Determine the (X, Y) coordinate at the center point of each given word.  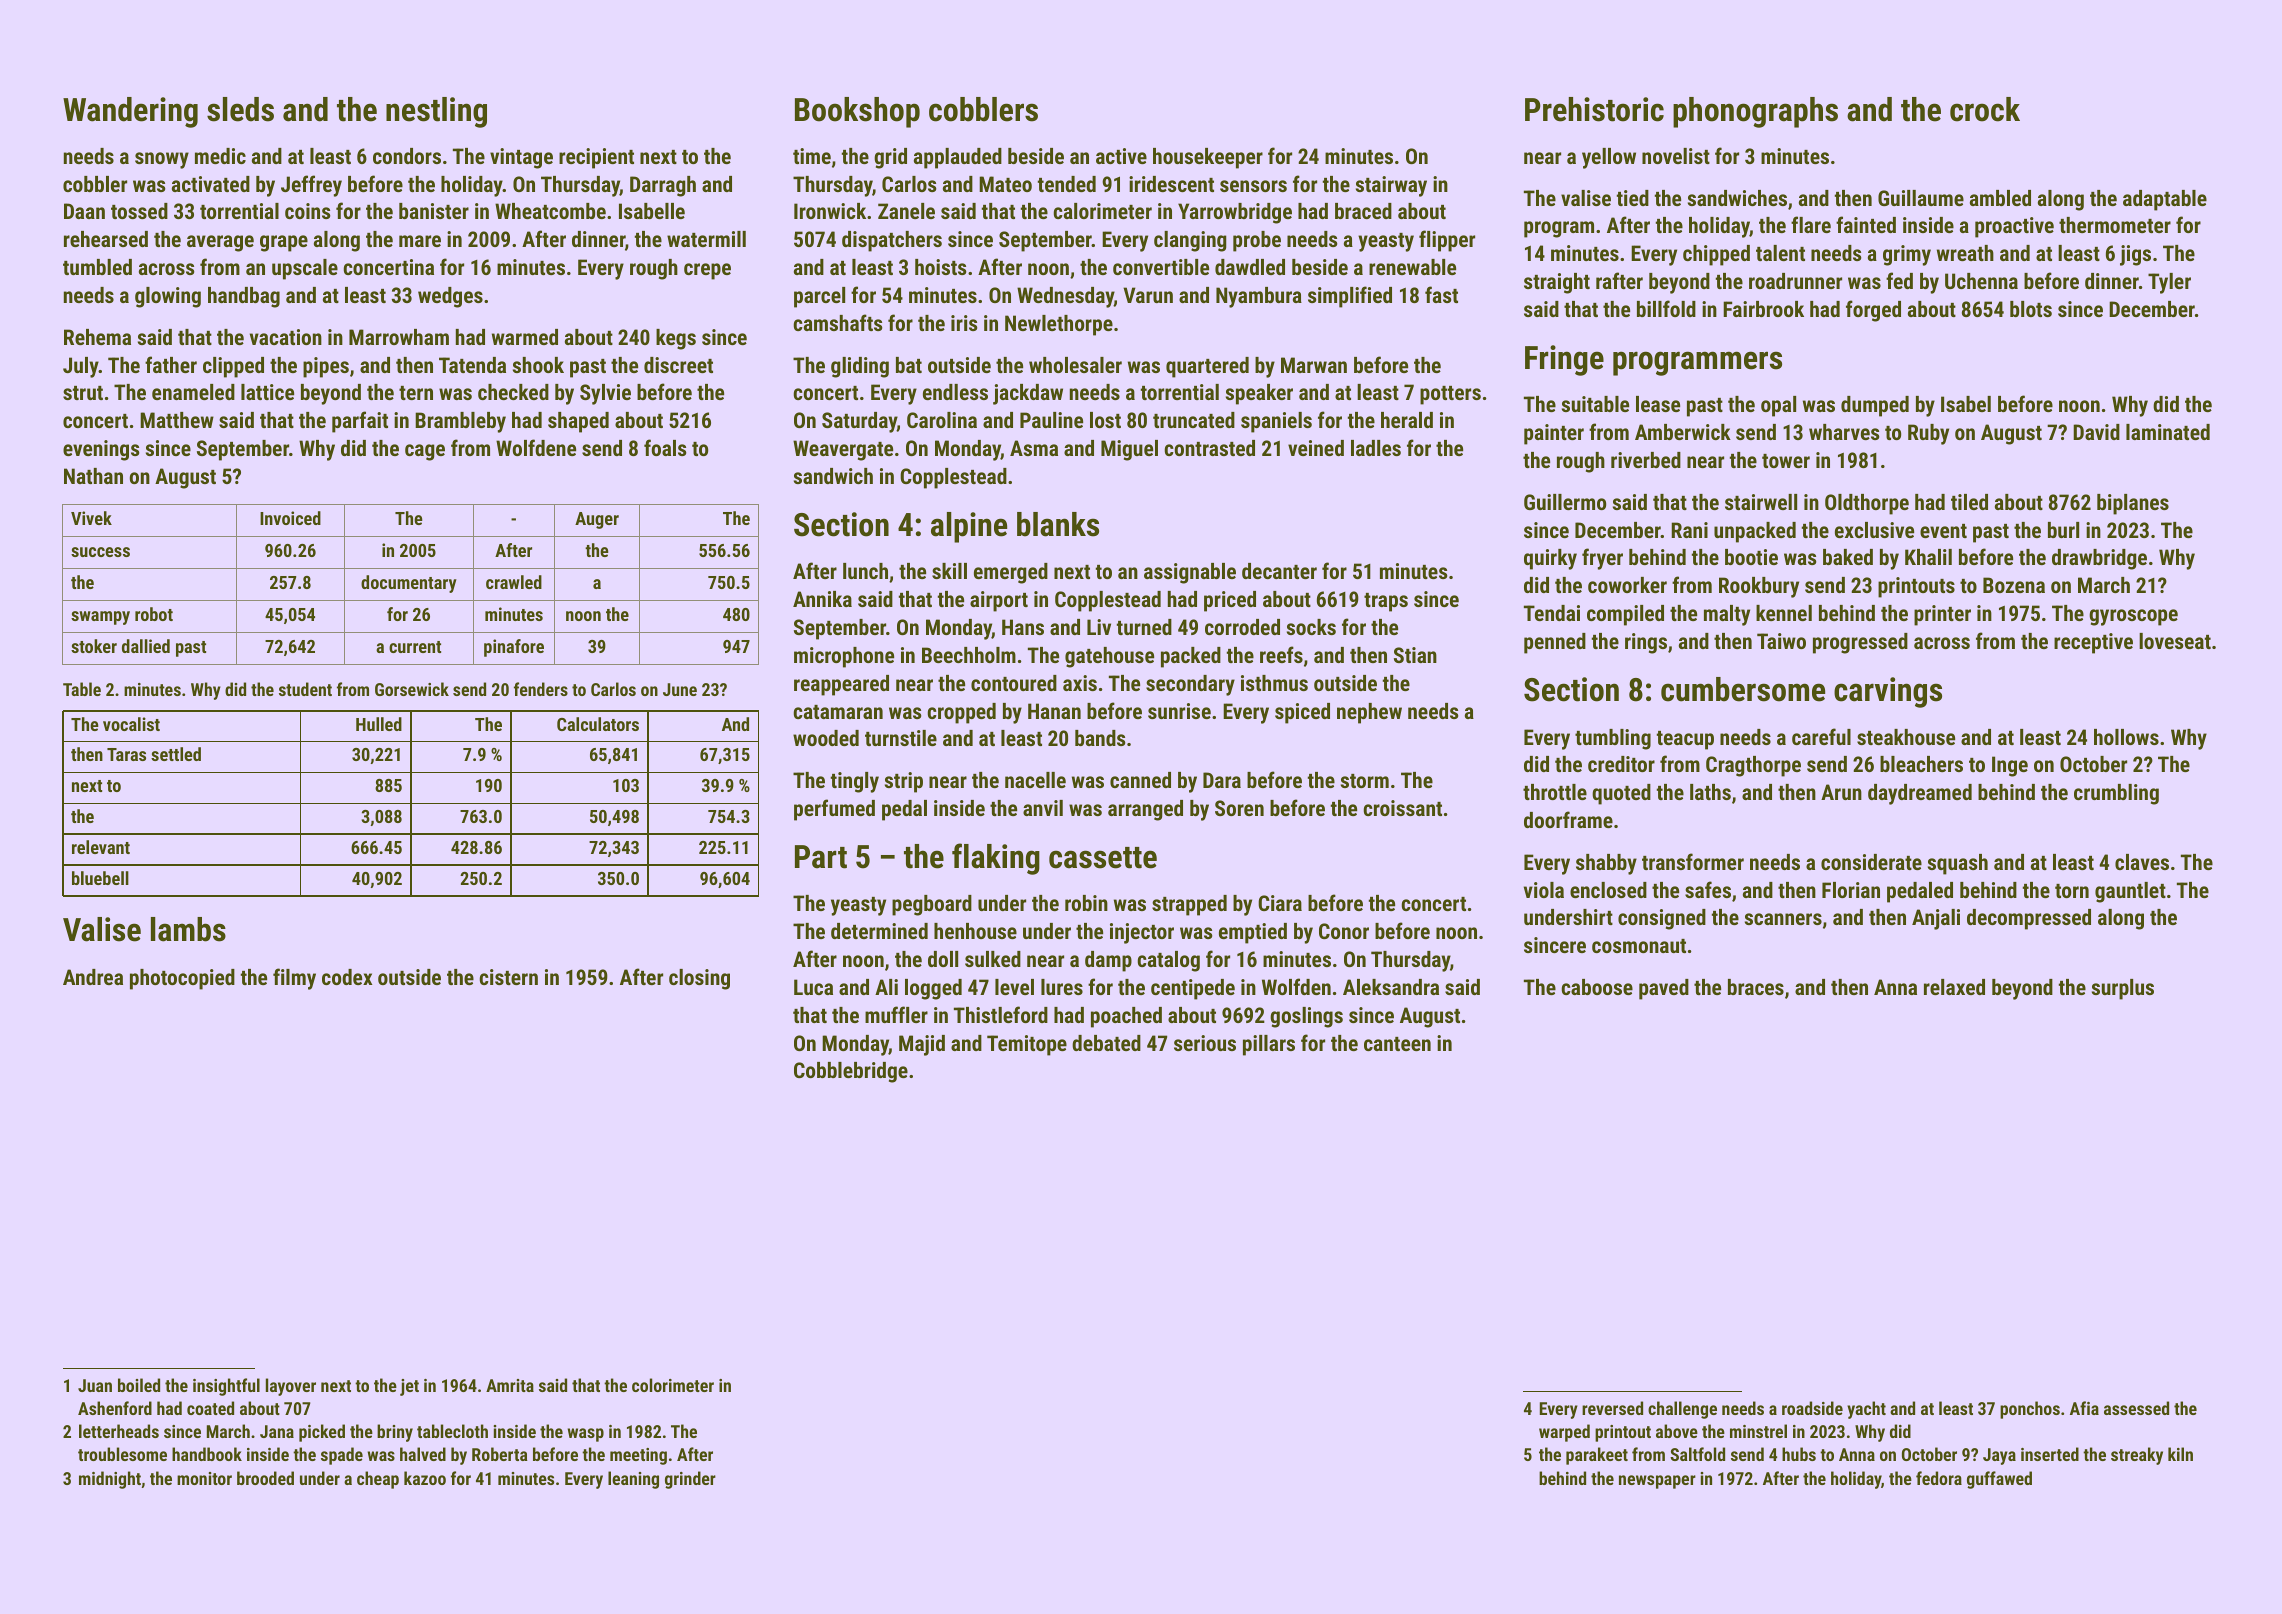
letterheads (119, 1431)
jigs (2135, 255)
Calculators (598, 724)
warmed (525, 337)
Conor (1344, 931)
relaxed (1954, 987)
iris (964, 323)
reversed (1612, 1408)
